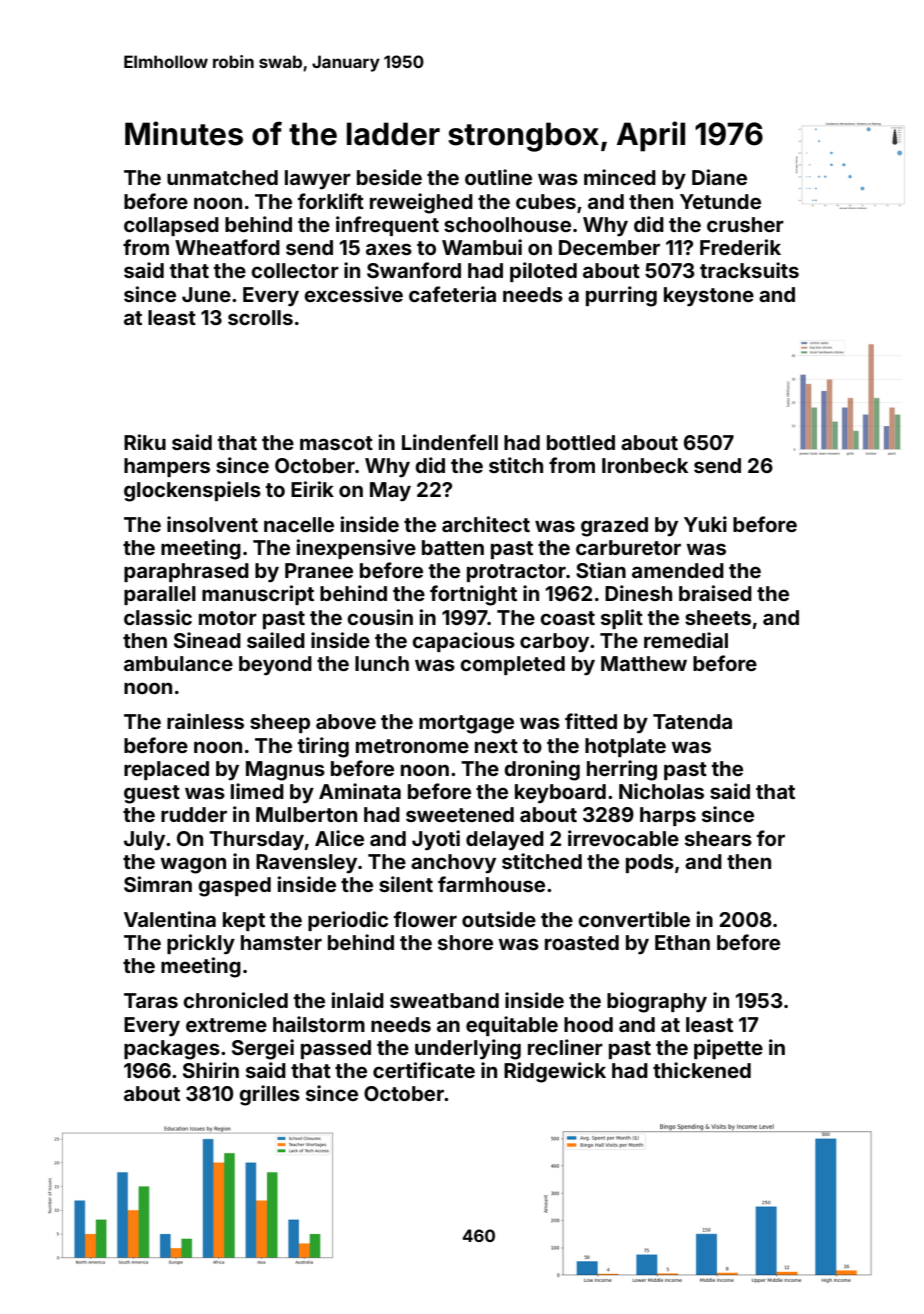 Image resolution: width=924 pixels, height=1314 pixels. Describe the element at coordinates (702, 1070) in the document. I see `thickened` at that location.
